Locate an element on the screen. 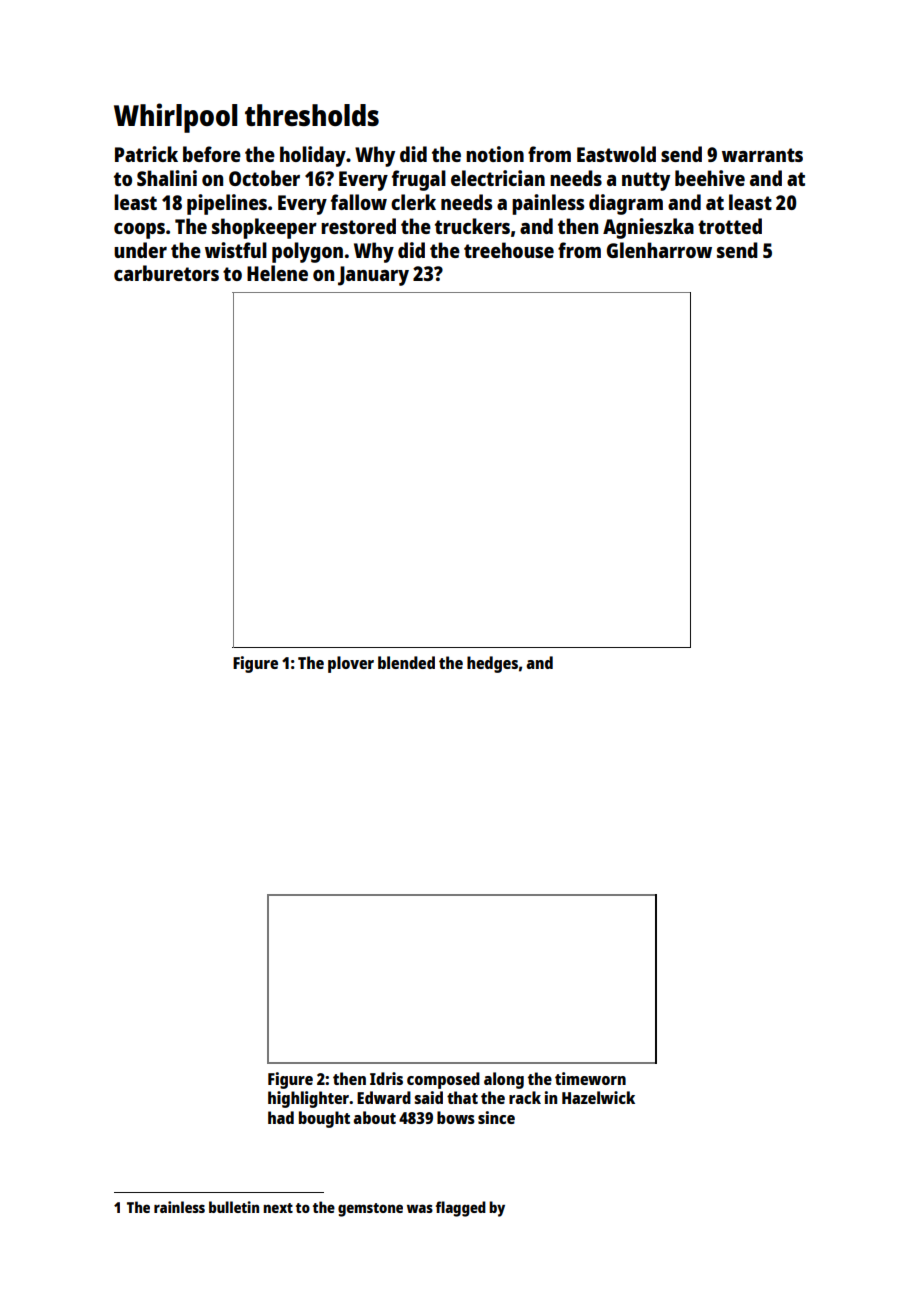 The width and height of the screenshot is (924, 1308). Hazelwick is located at coordinates (598, 1097).
